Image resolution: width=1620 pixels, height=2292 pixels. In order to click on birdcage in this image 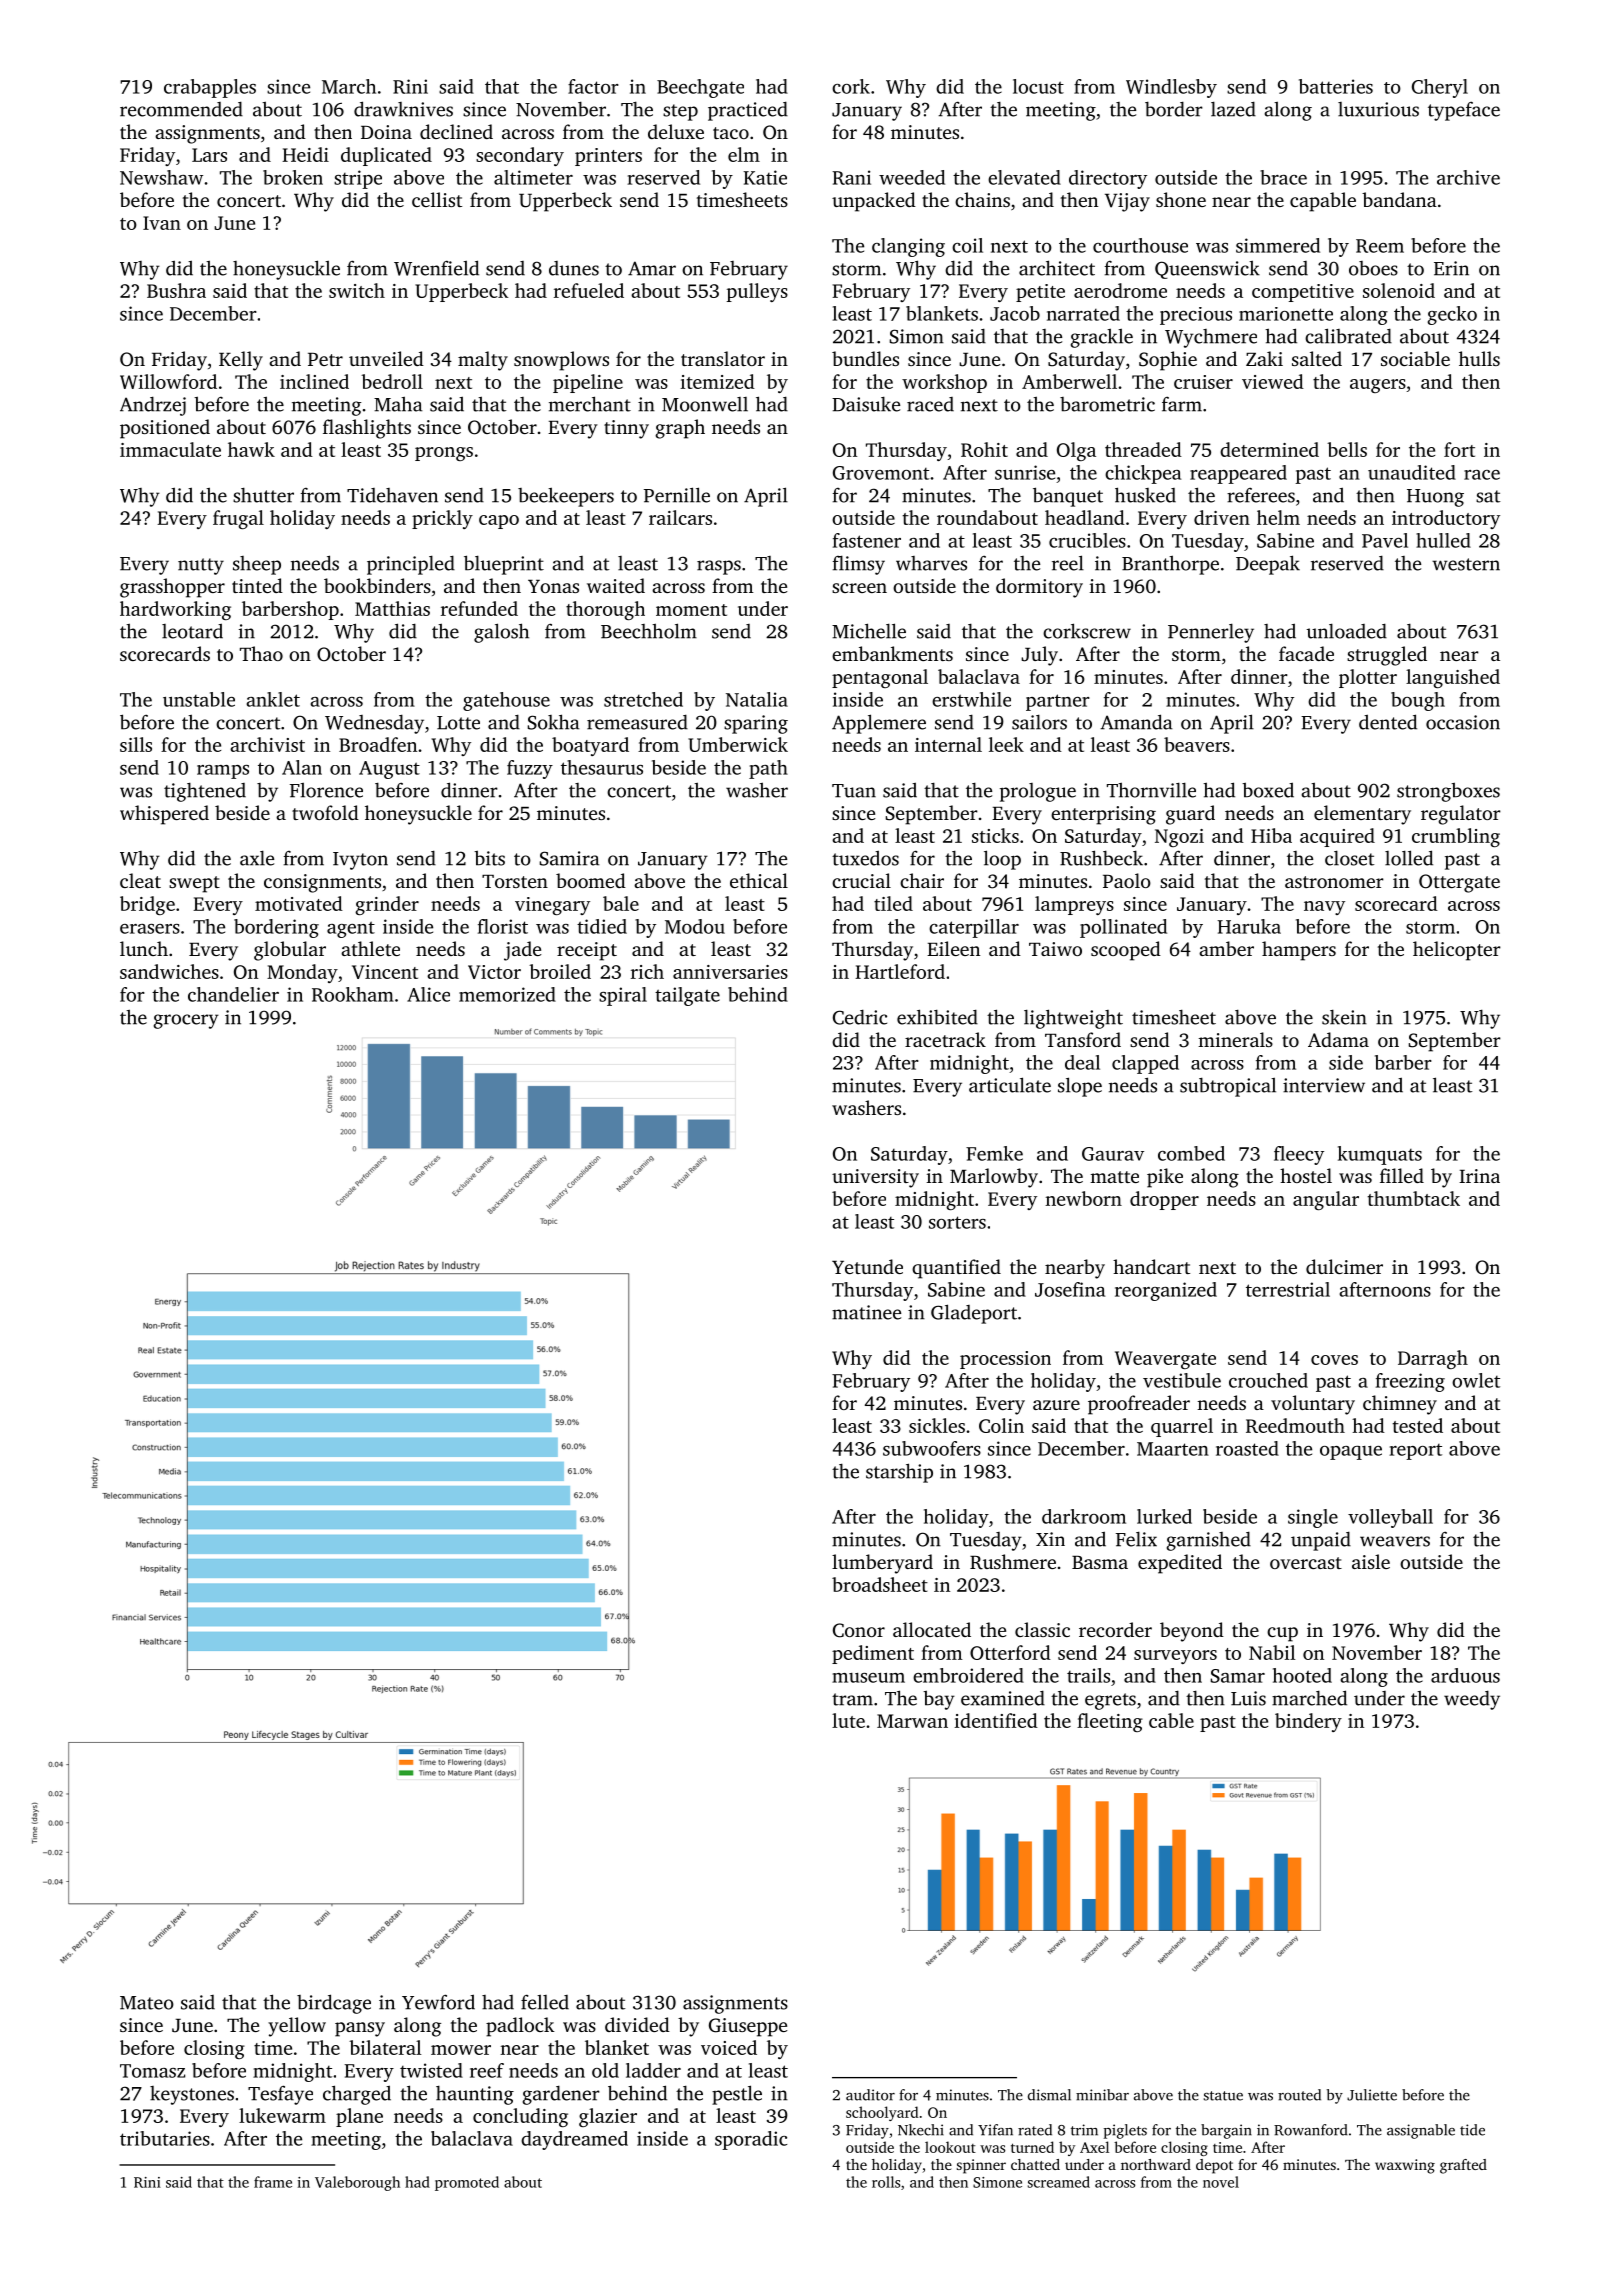, I will do `click(334, 2004)`.
